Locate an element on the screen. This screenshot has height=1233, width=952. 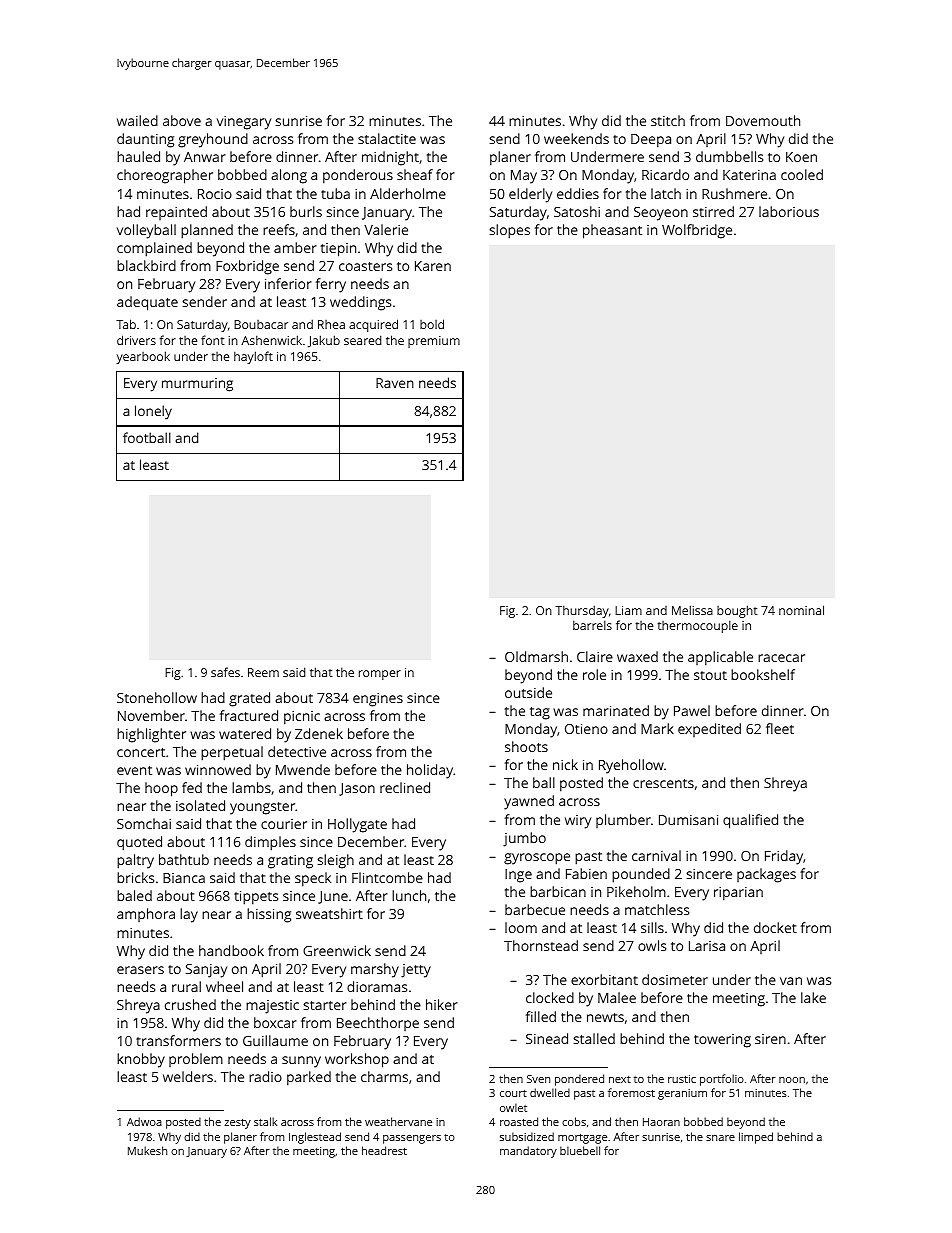
Somchai is located at coordinates (144, 823).
